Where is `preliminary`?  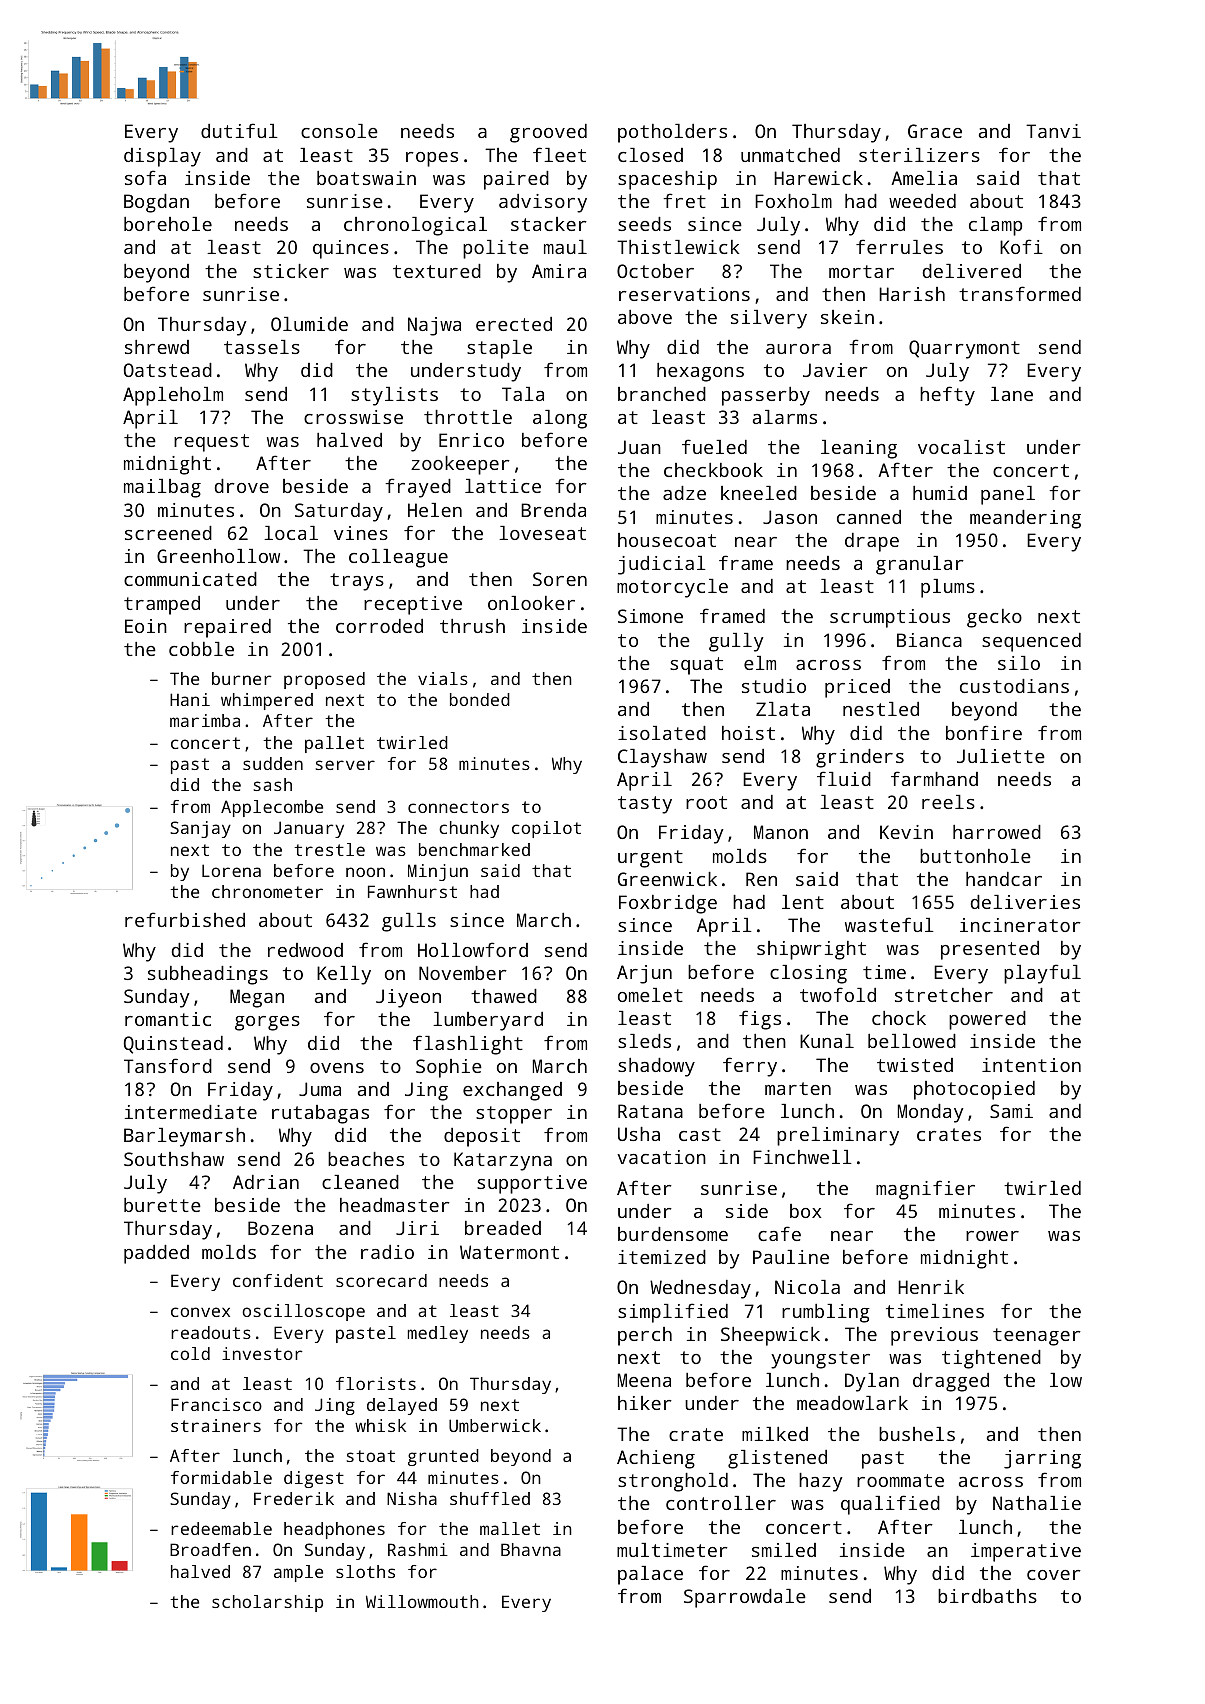
preliminary is located at coordinates (838, 1136).
